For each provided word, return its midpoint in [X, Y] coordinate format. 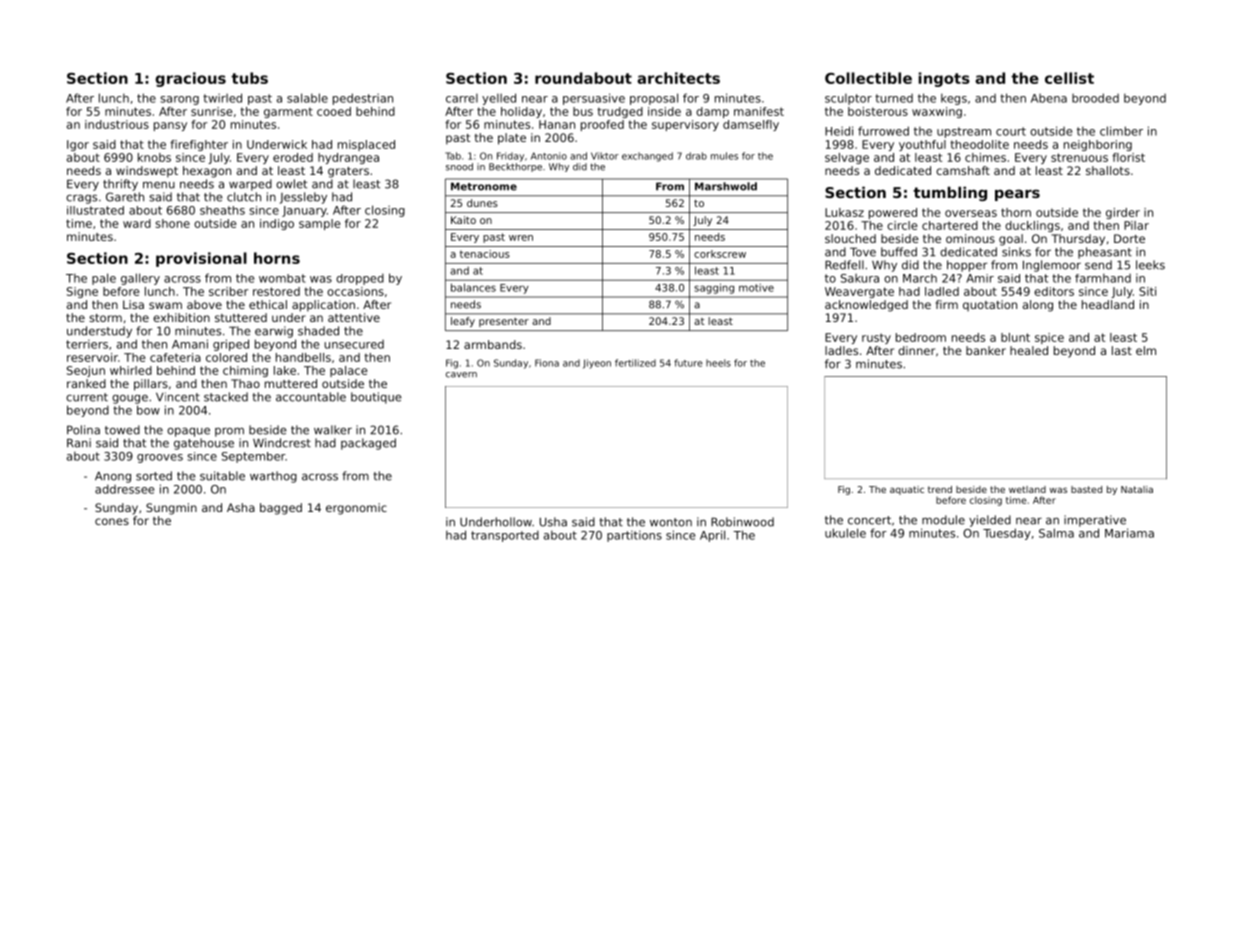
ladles [841, 350]
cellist [1069, 78]
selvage [847, 158]
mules [724, 156]
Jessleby [303, 198]
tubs [249, 78]
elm [1146, 350]
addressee [124, 489]
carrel [462, 98]
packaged [368, 444]
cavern [461, 375]
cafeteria [175, 357]
